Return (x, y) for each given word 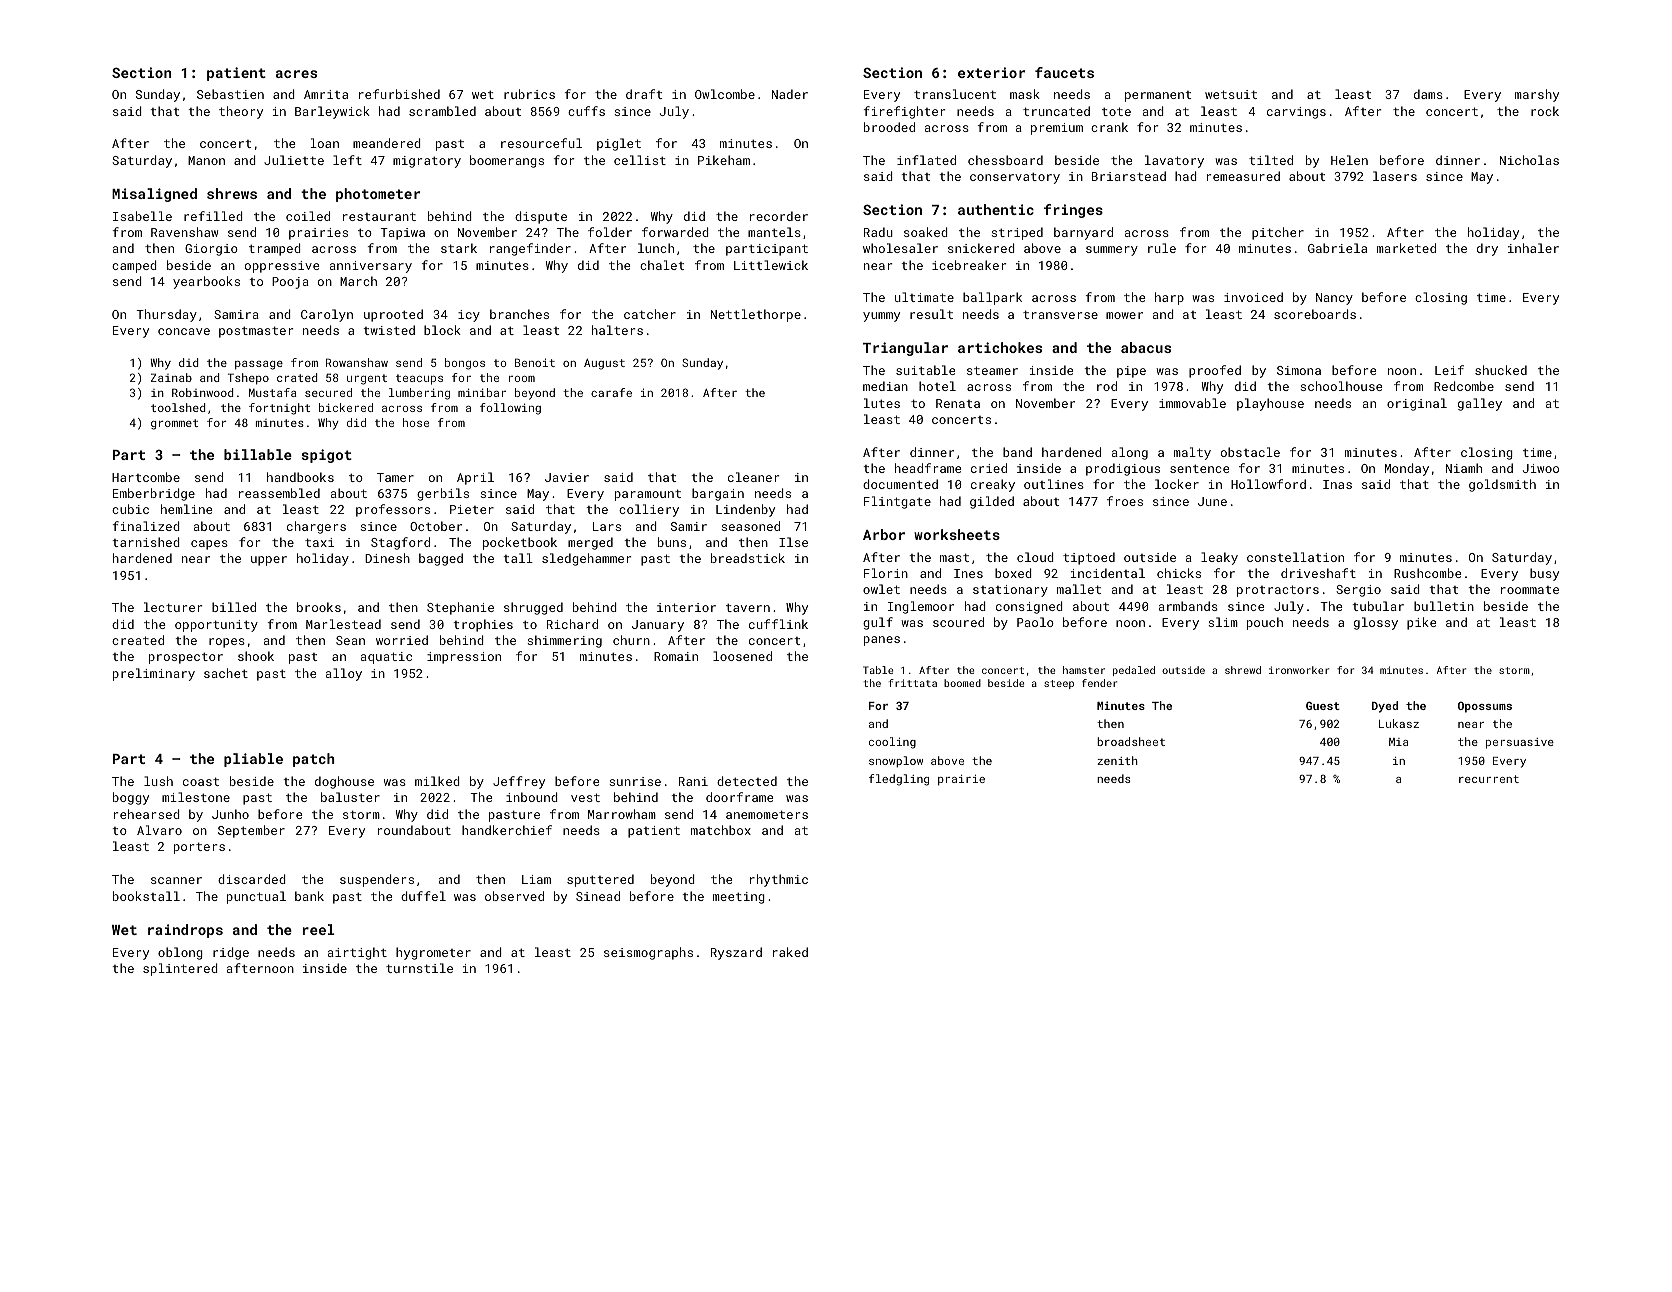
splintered (180, 969)
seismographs (648, 953)
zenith (1117, 760)
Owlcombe (725, 94)
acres (296, 74)
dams (1428, 94)
